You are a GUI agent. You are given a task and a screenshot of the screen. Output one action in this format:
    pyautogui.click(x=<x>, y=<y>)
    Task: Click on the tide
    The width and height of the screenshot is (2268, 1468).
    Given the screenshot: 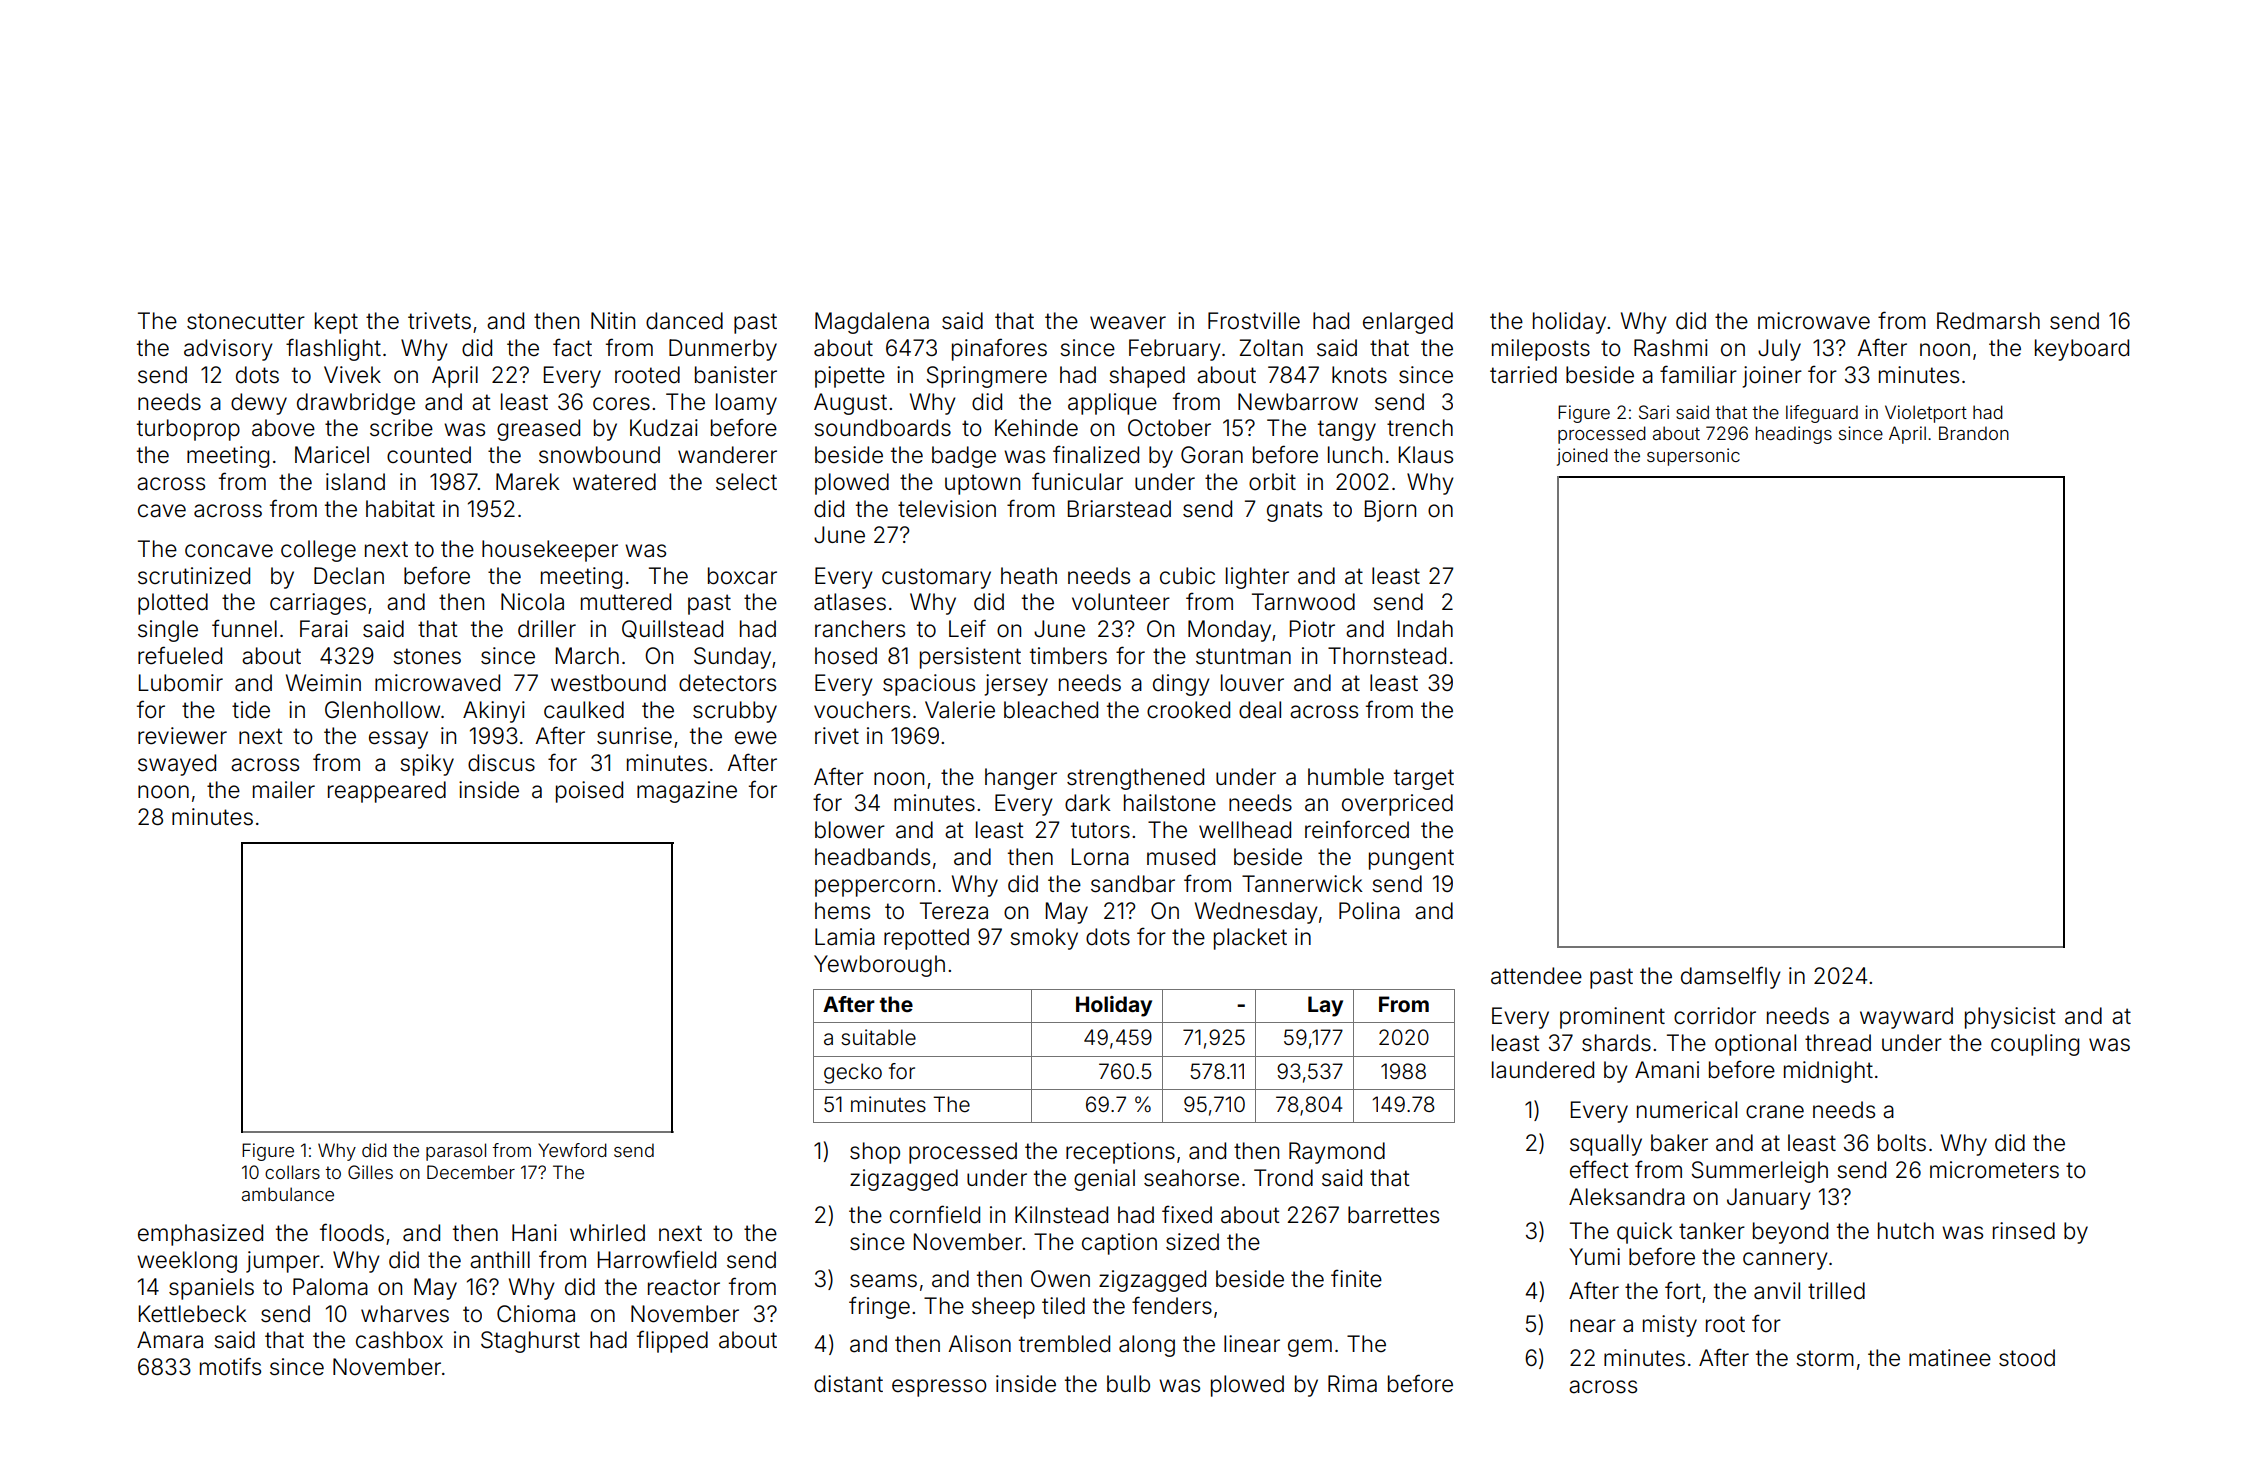 What is the action you would take?
    pyautogui.click(x=251, y=710)
